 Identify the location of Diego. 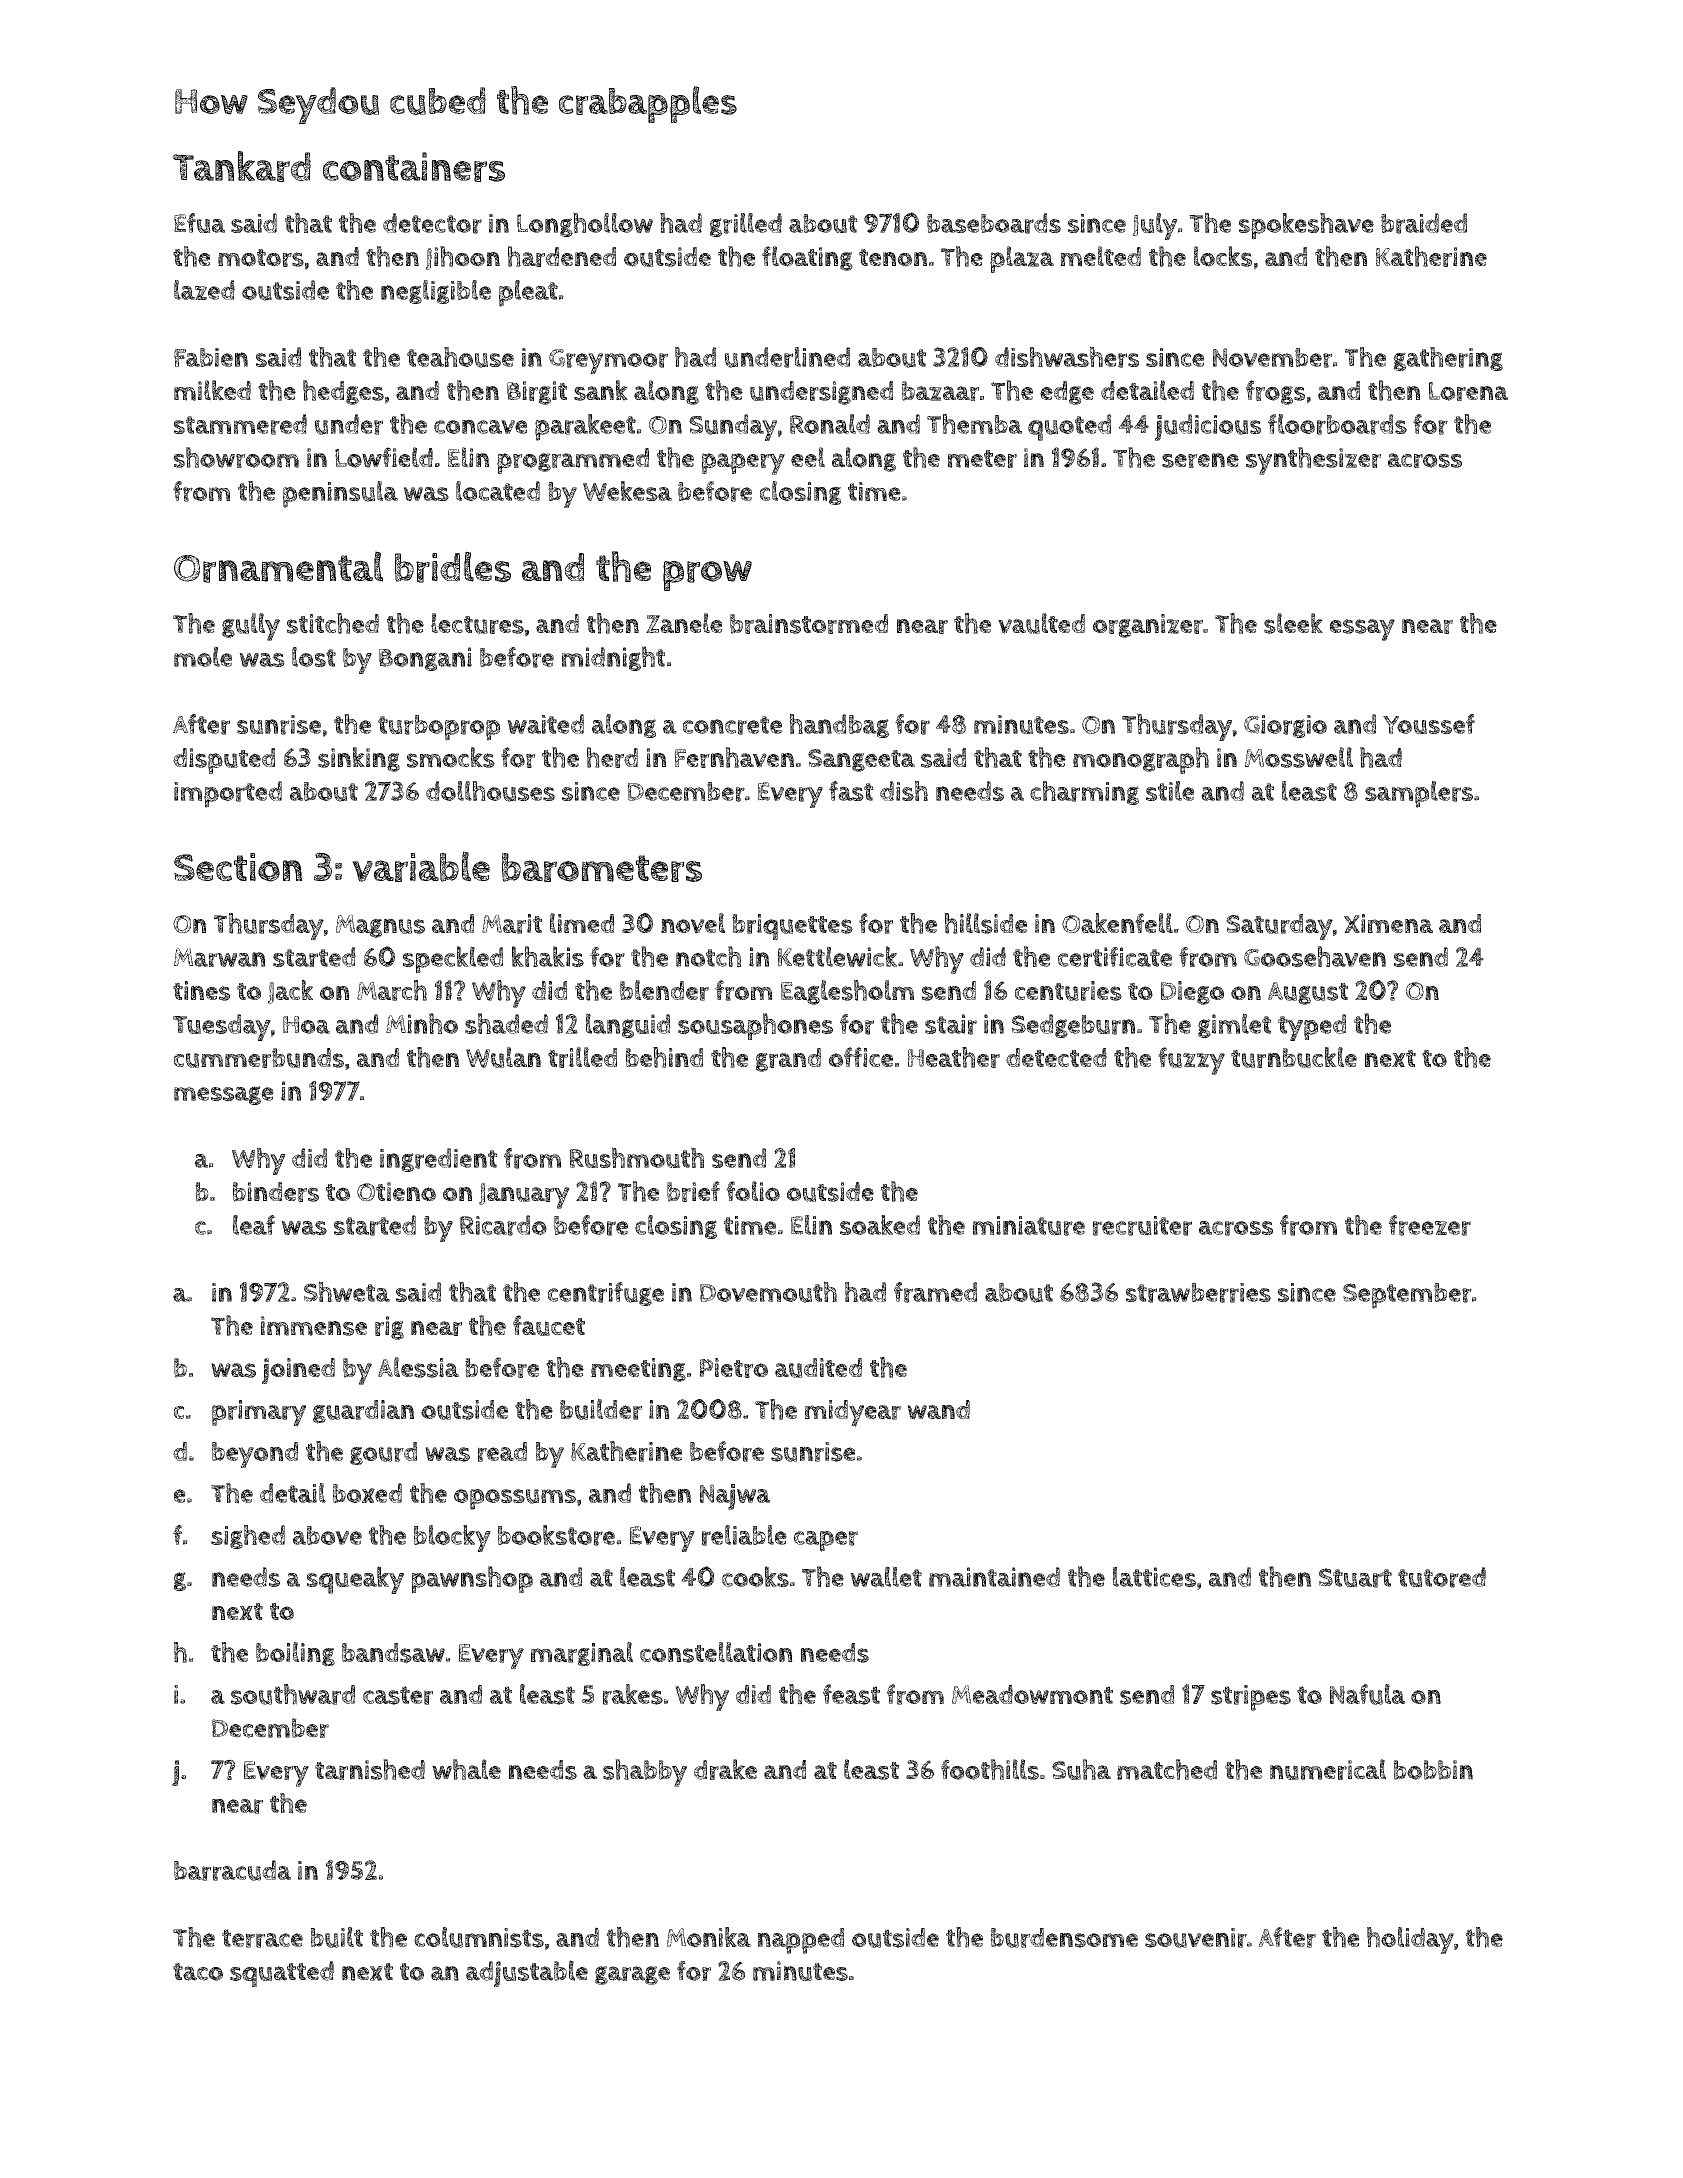
(1192, 993).
